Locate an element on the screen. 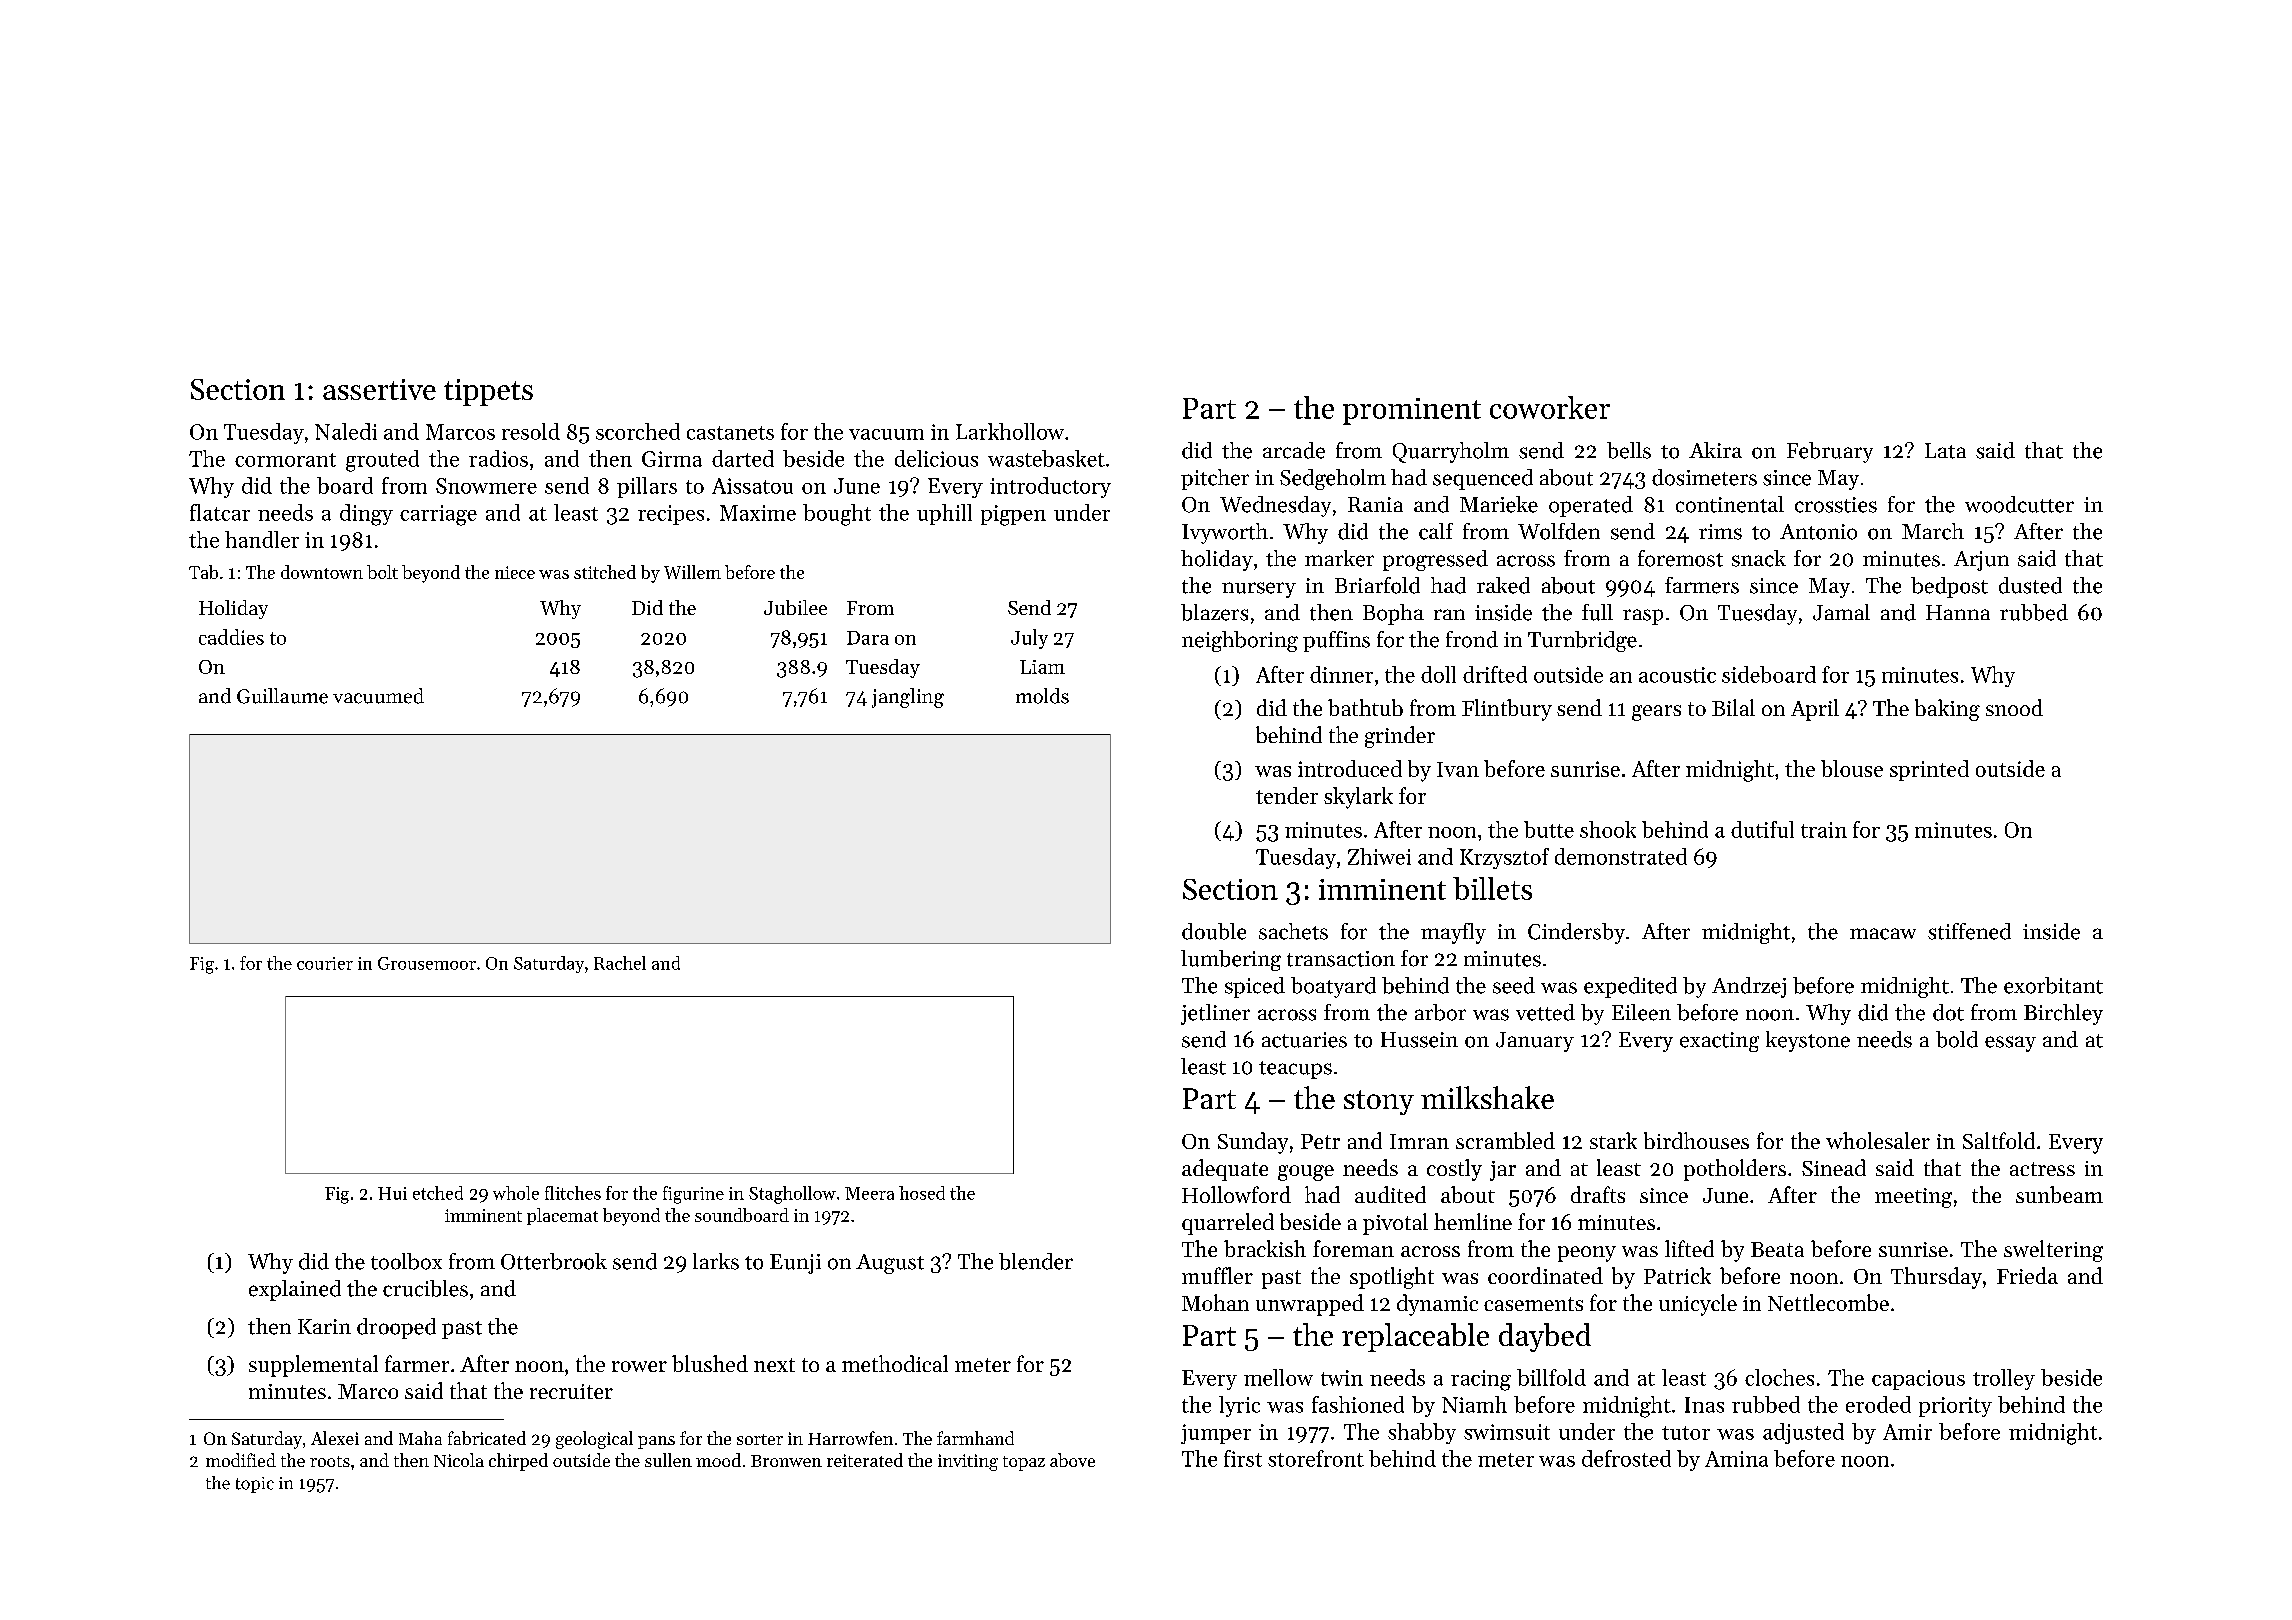 Image resolution: width=2292 pixels, height=1620 pixels. storefront is located at coordinates (1316, 1458).
